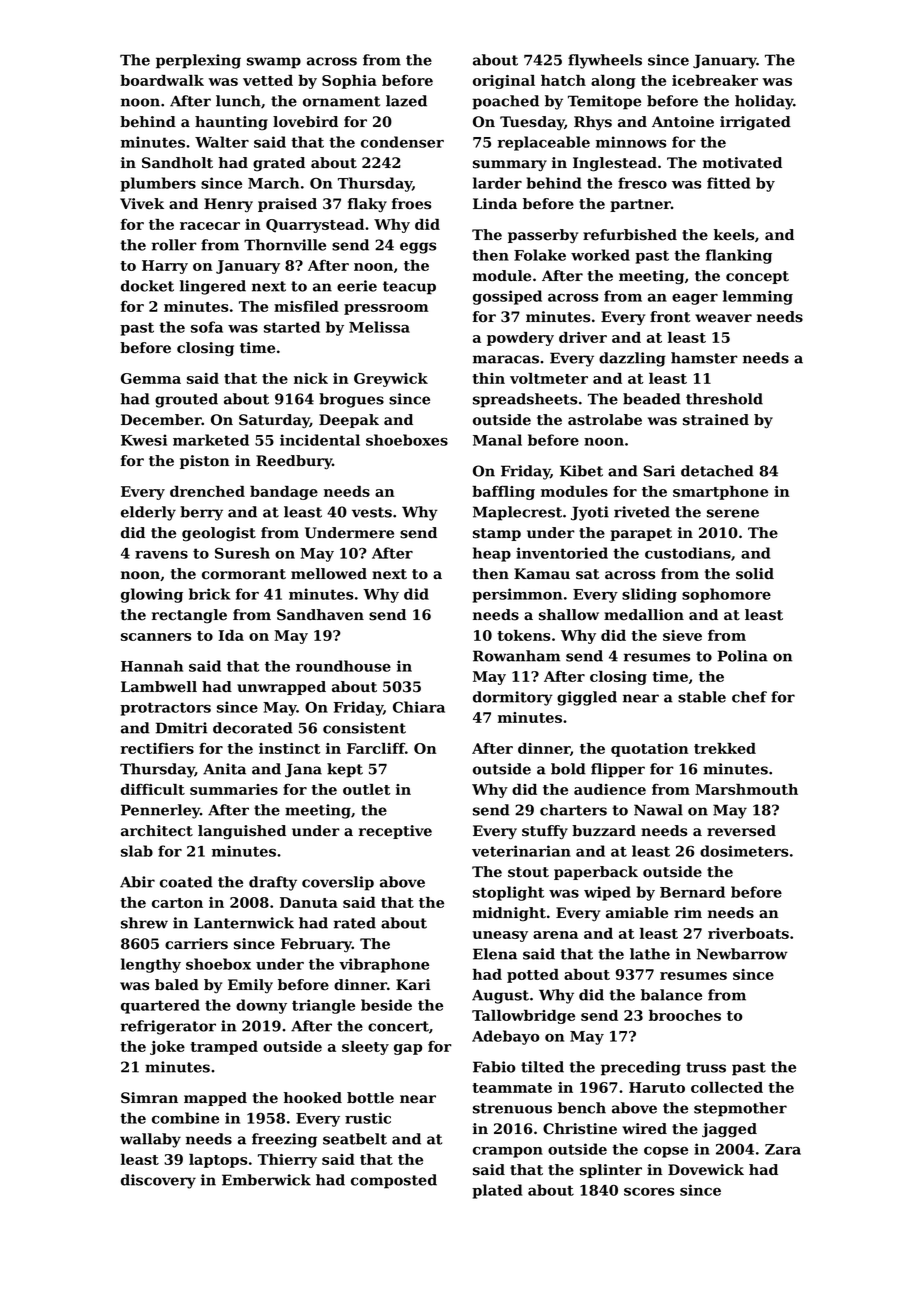  Describe the element at coordinates (161, 555) in the screenshot. I see `ravens` at that location.
